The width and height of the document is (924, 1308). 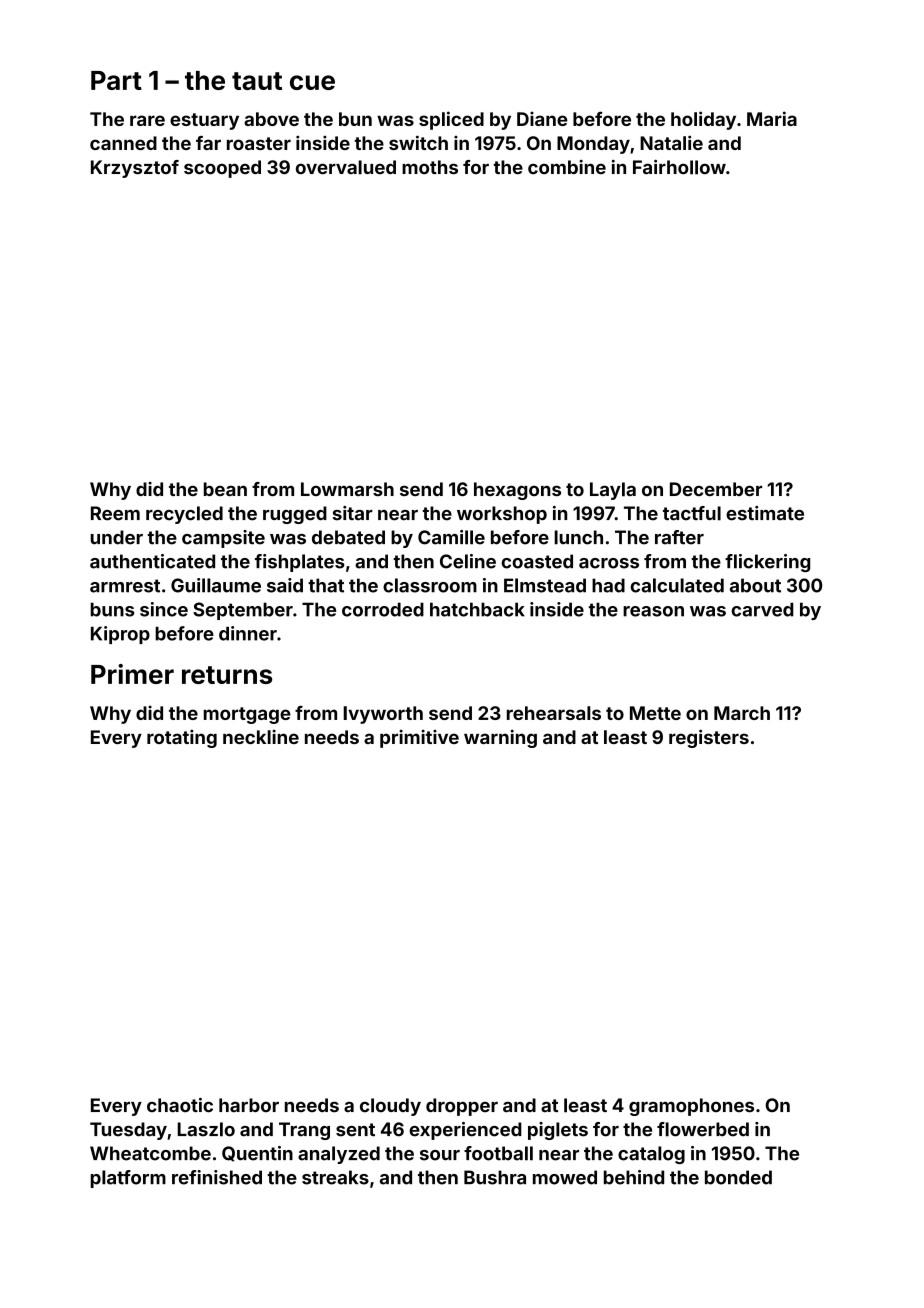 I want to click on holiday, so click(x=703, y=120).
